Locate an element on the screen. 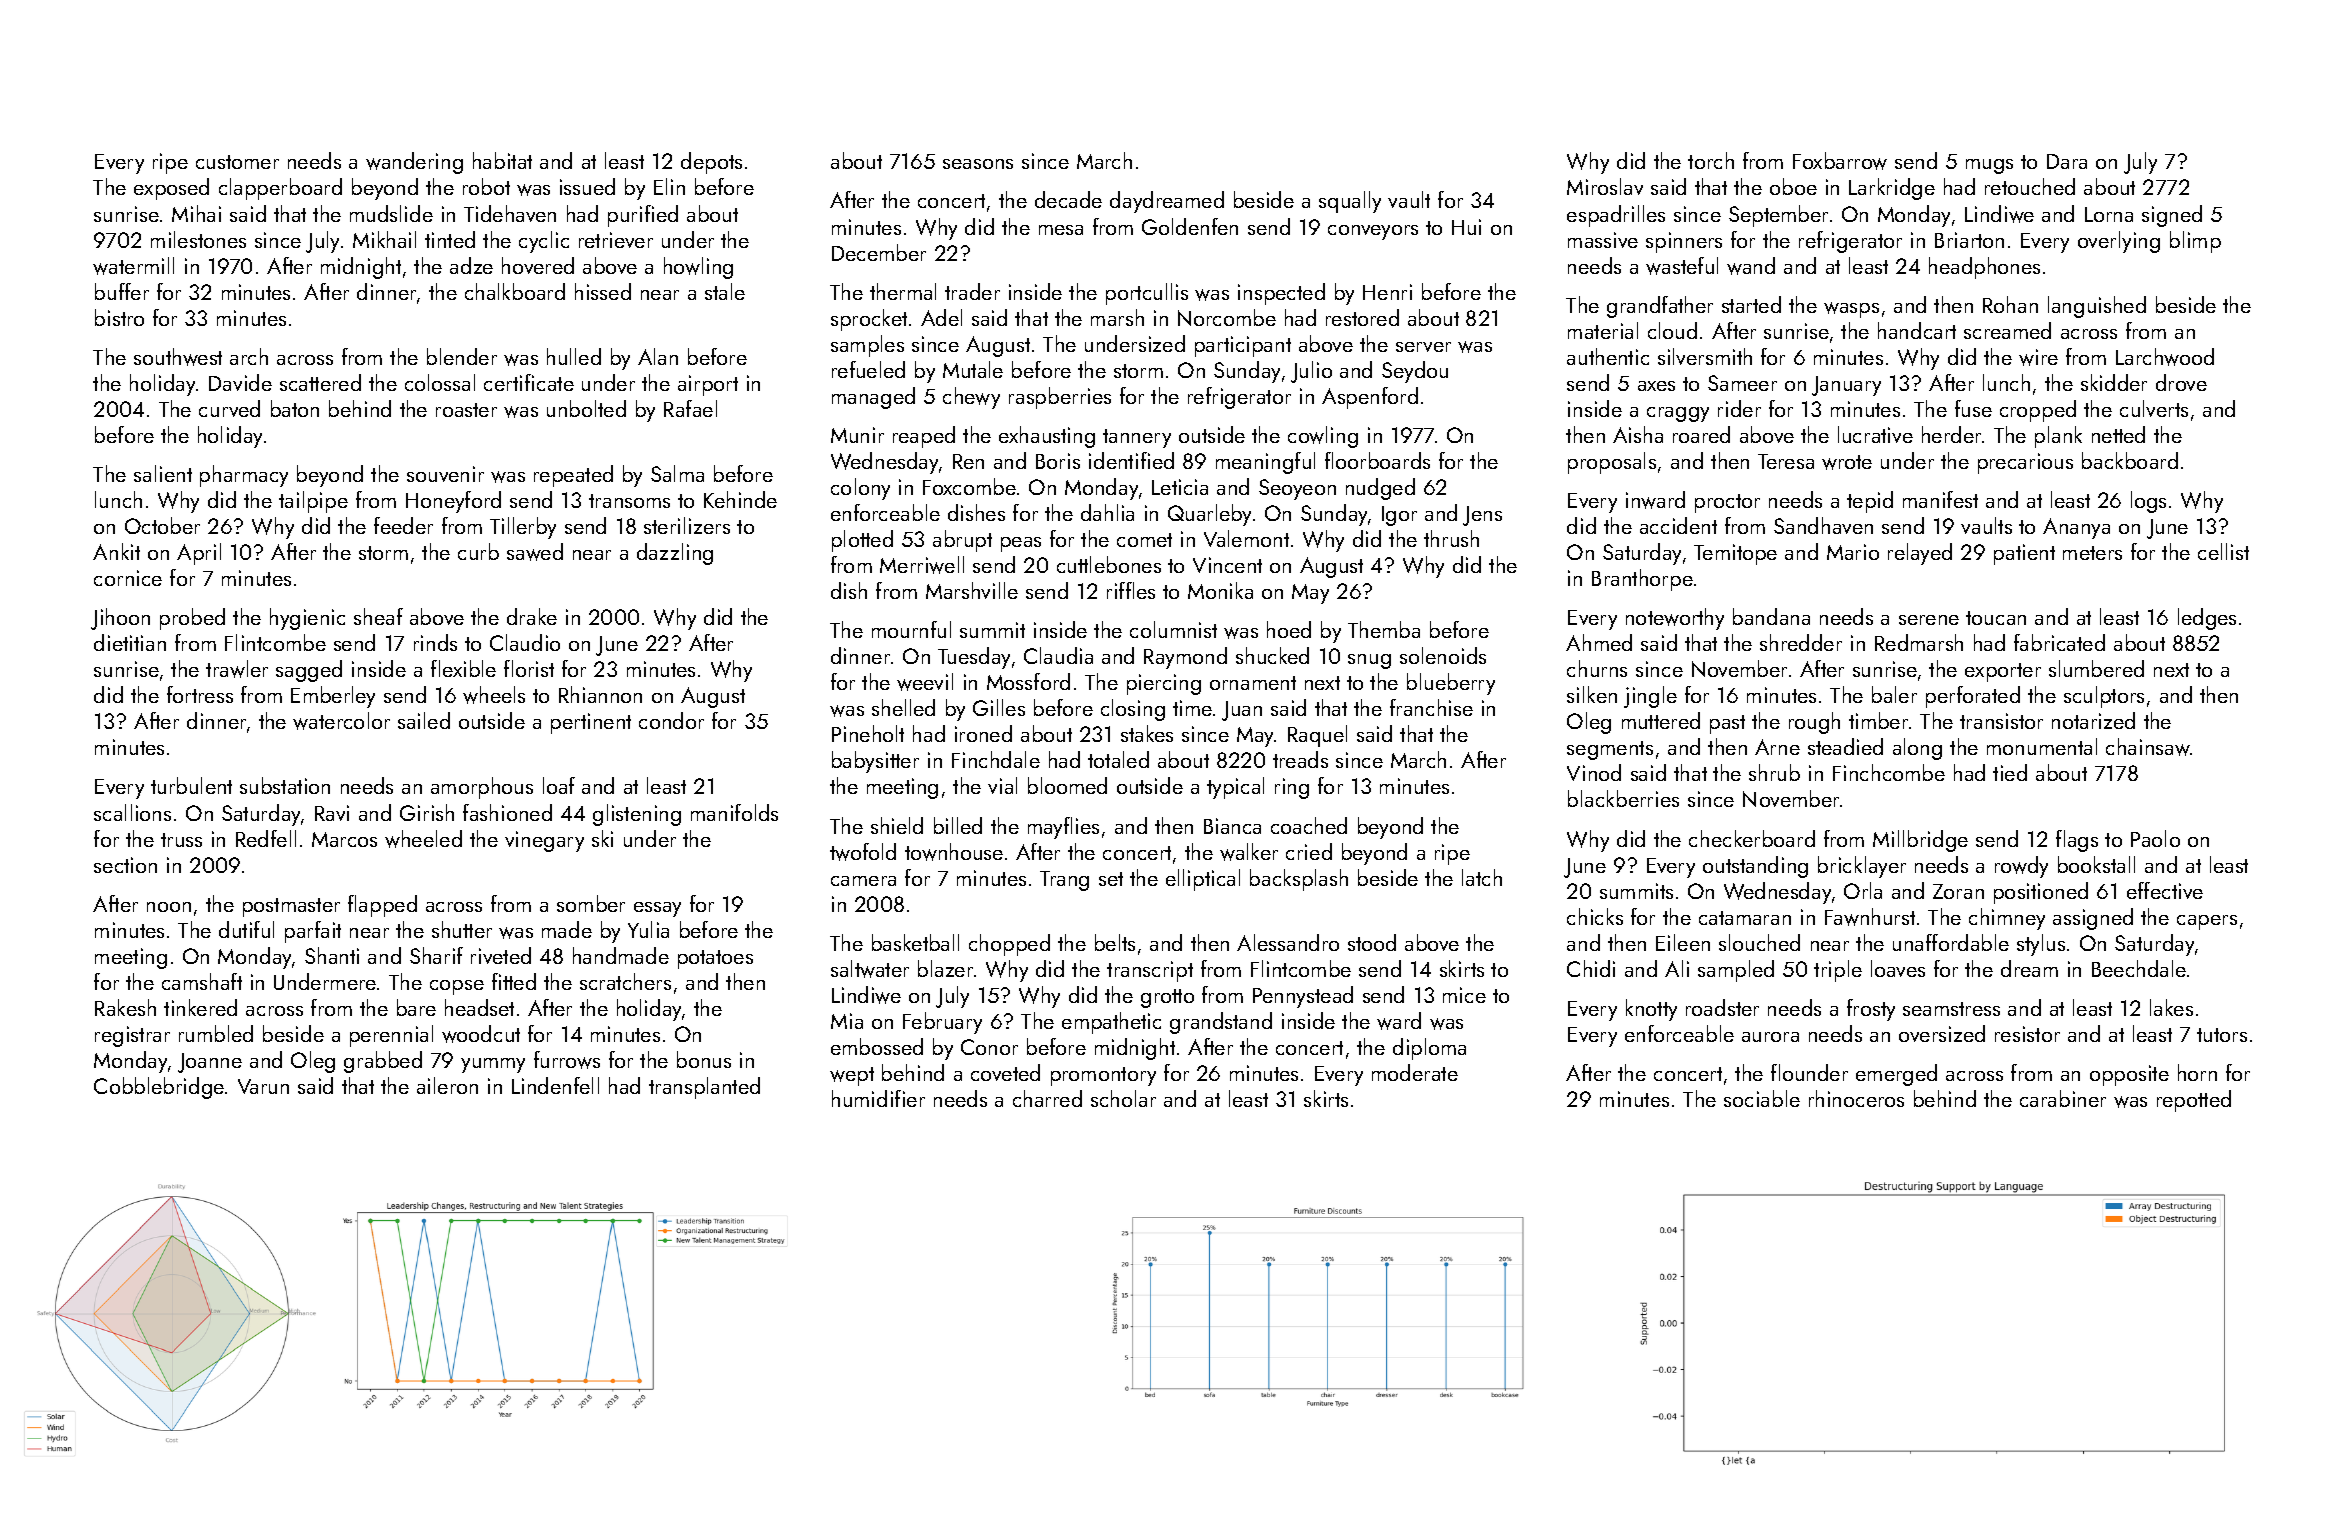 This screenshot has width=2349, height=1520. cloud is located at coordinates (1672, 330).
